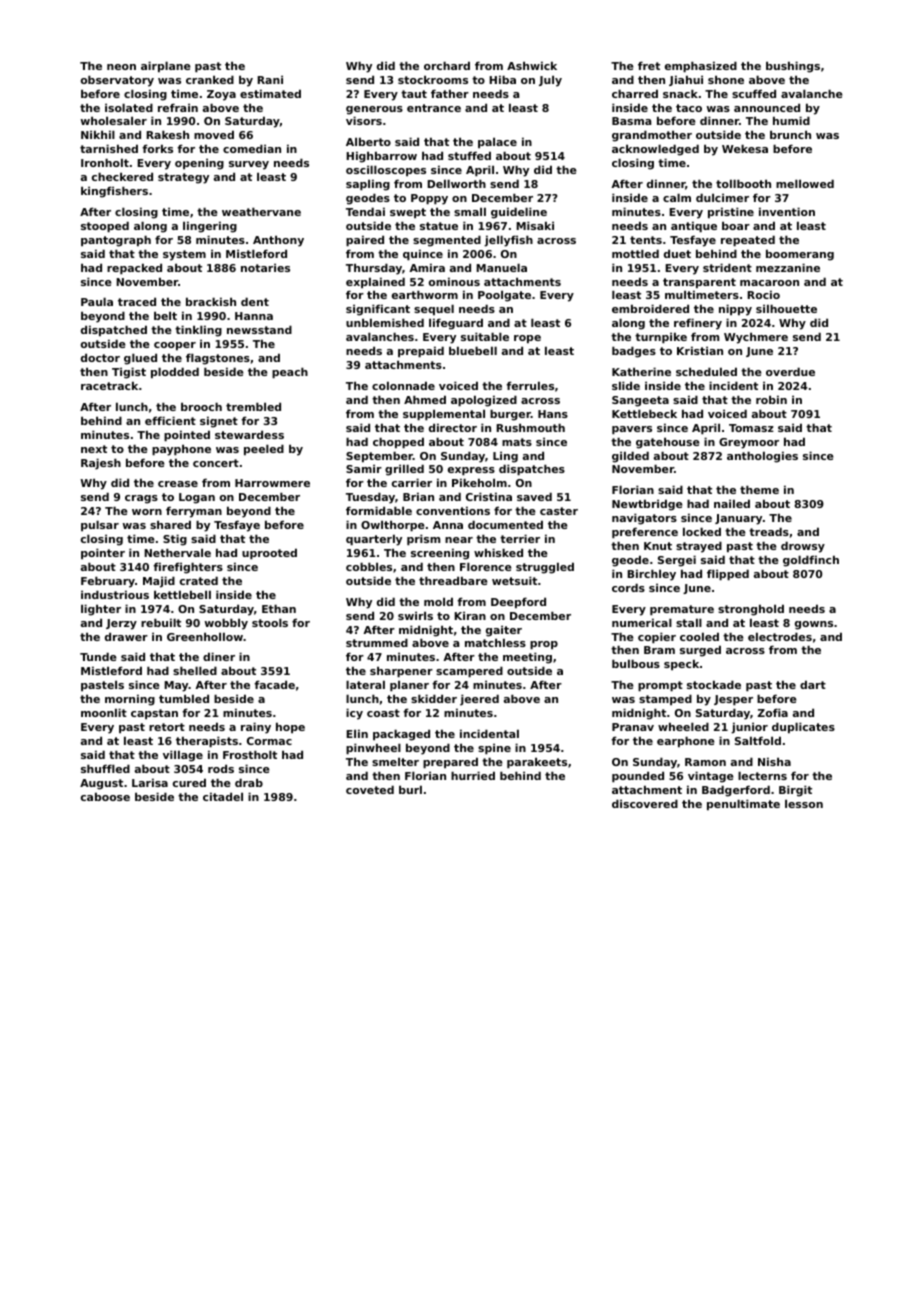  I want to click on wholesaler, so click(114, 120).
